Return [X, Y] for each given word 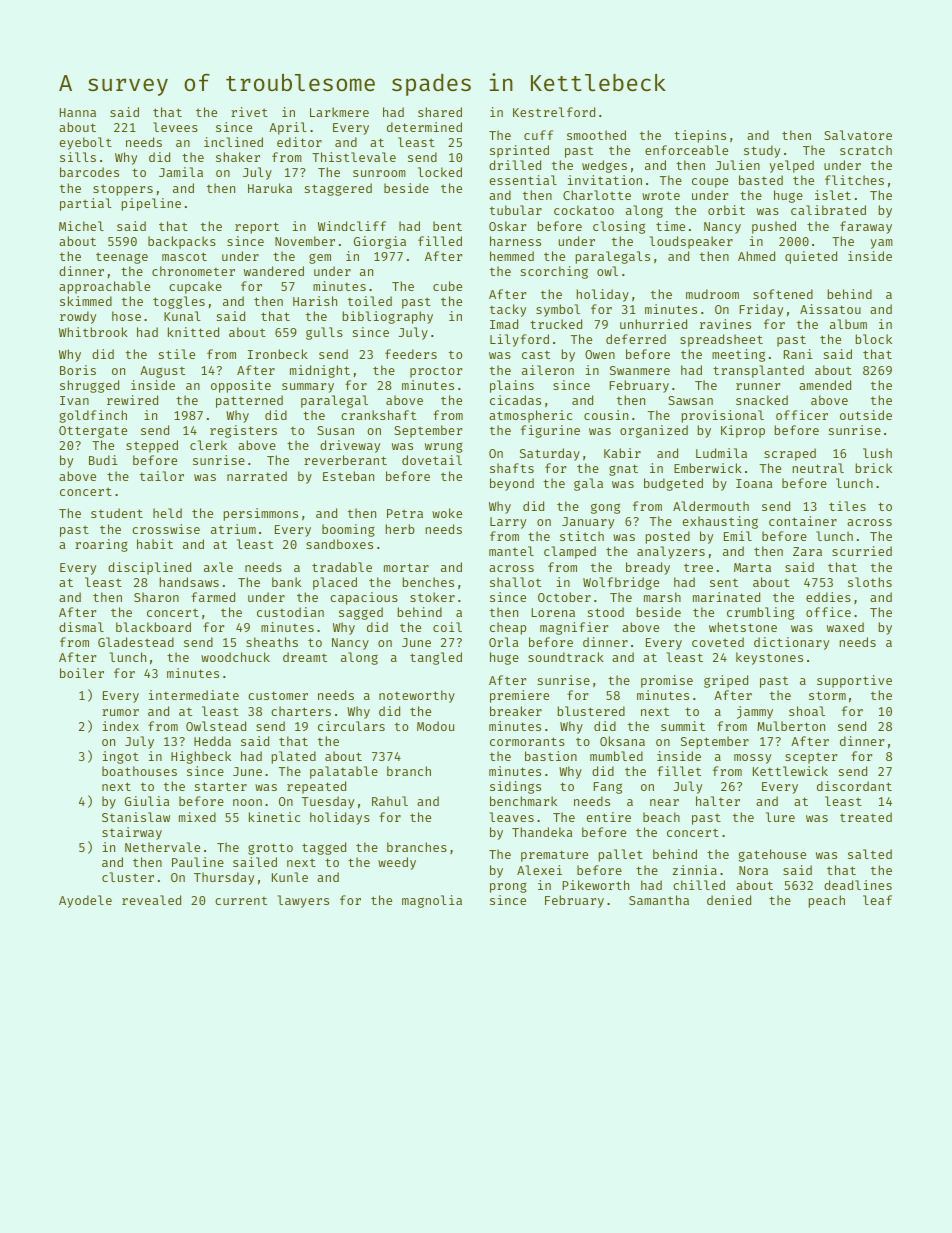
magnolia [432, 901]
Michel [81, 226]
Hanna [78, 112]
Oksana [622, 741]
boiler [82, 673]
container [803, 521]
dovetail [432, 460]
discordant [854, 786]
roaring [101, 545]
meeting [738, 355]
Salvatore [858, 135]
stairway [132, 833]
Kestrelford [554, 112]
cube [447, 286]
